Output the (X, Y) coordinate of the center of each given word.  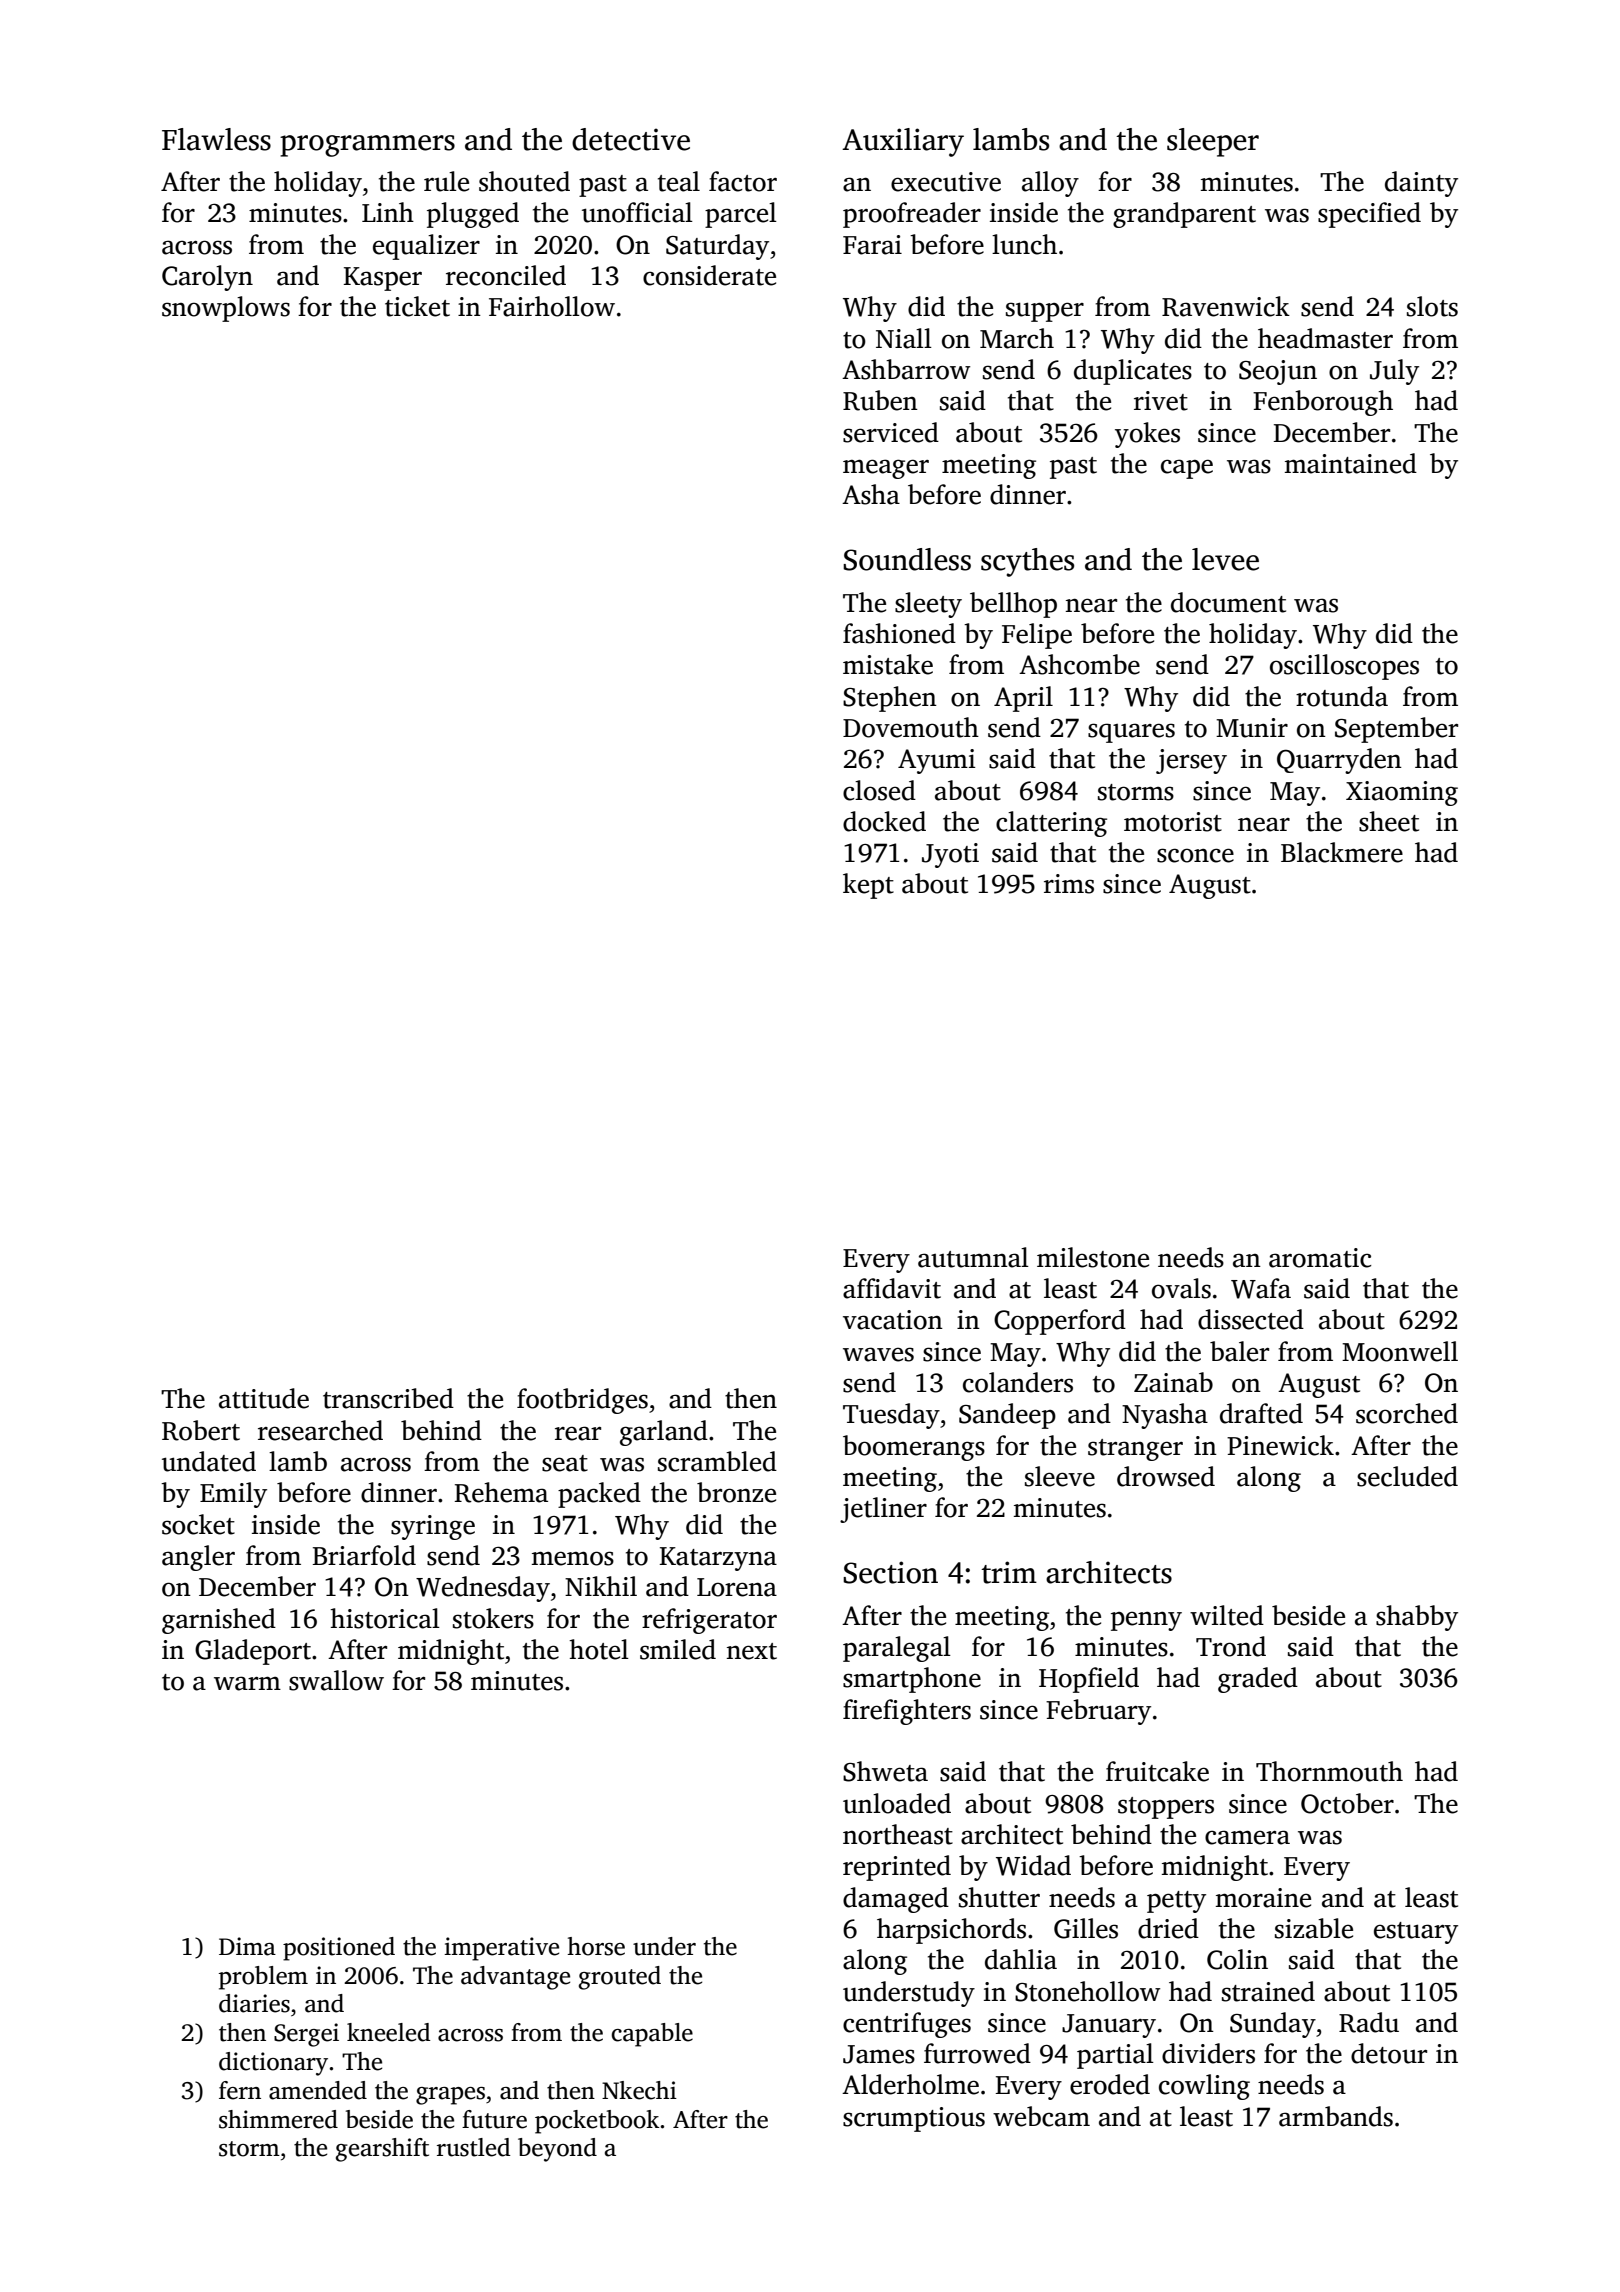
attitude (264, 1398)
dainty (1421, 184)
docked (884, 821)
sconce (1195, 855)
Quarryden (1339, 761)
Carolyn (207, 278)
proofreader (912, 215)
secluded (1407, 1476)
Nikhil (601, 1586)
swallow (336, 1680)
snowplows (226, 309)
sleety (928, 605)
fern (240, 2090)
